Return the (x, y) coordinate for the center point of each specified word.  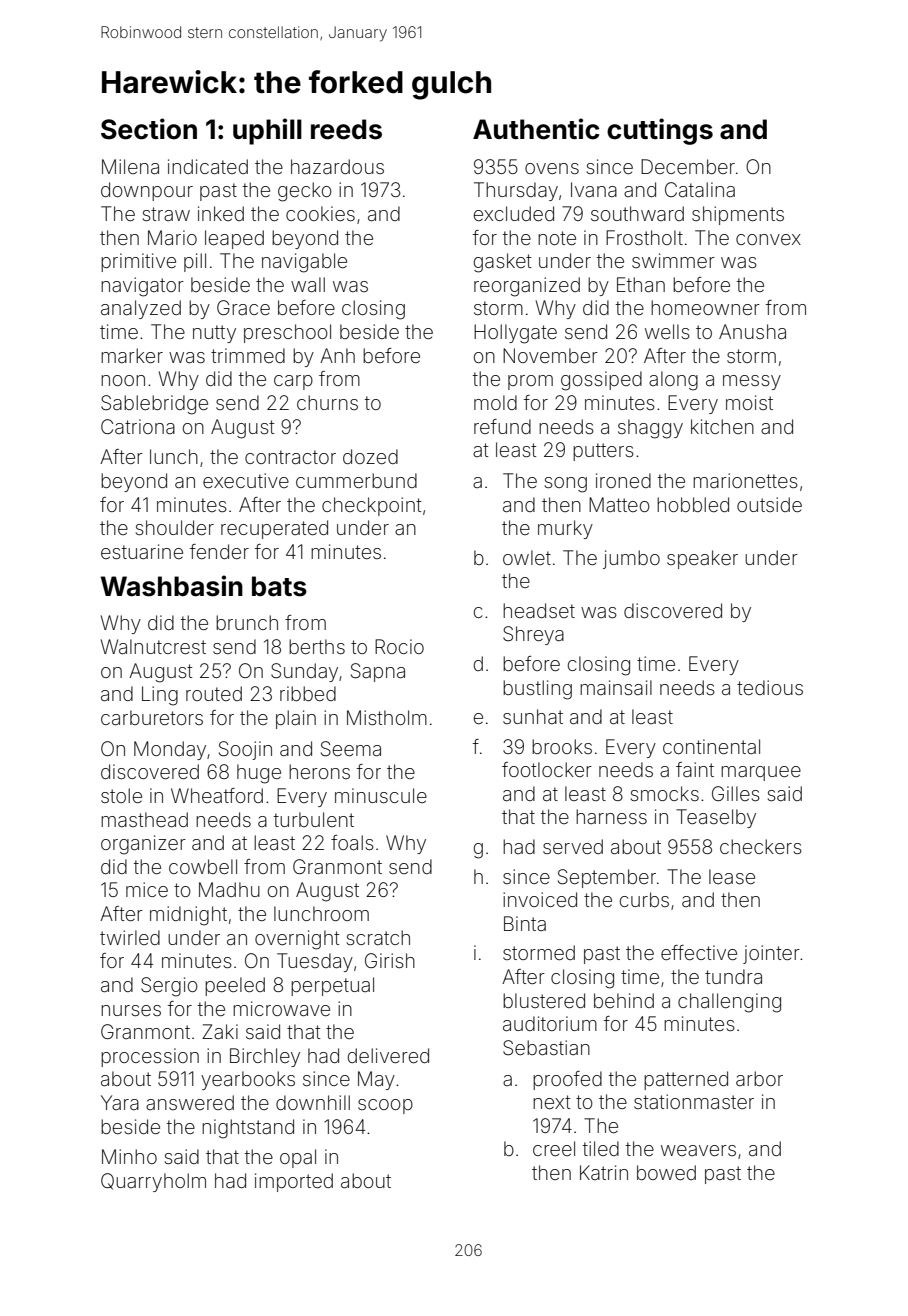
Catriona (138, 426)
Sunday (304, 672)
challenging (729, 1003)
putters (603, 452)
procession (150, 1057)
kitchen (722, 426)
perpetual (332, 986)
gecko (305, 192)
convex (768, 239)
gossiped (601, 381)
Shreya (533, 635)
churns (327, 402)
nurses (131, 1010)
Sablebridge (154, 405)
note (557, 238)
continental (711, 746)
